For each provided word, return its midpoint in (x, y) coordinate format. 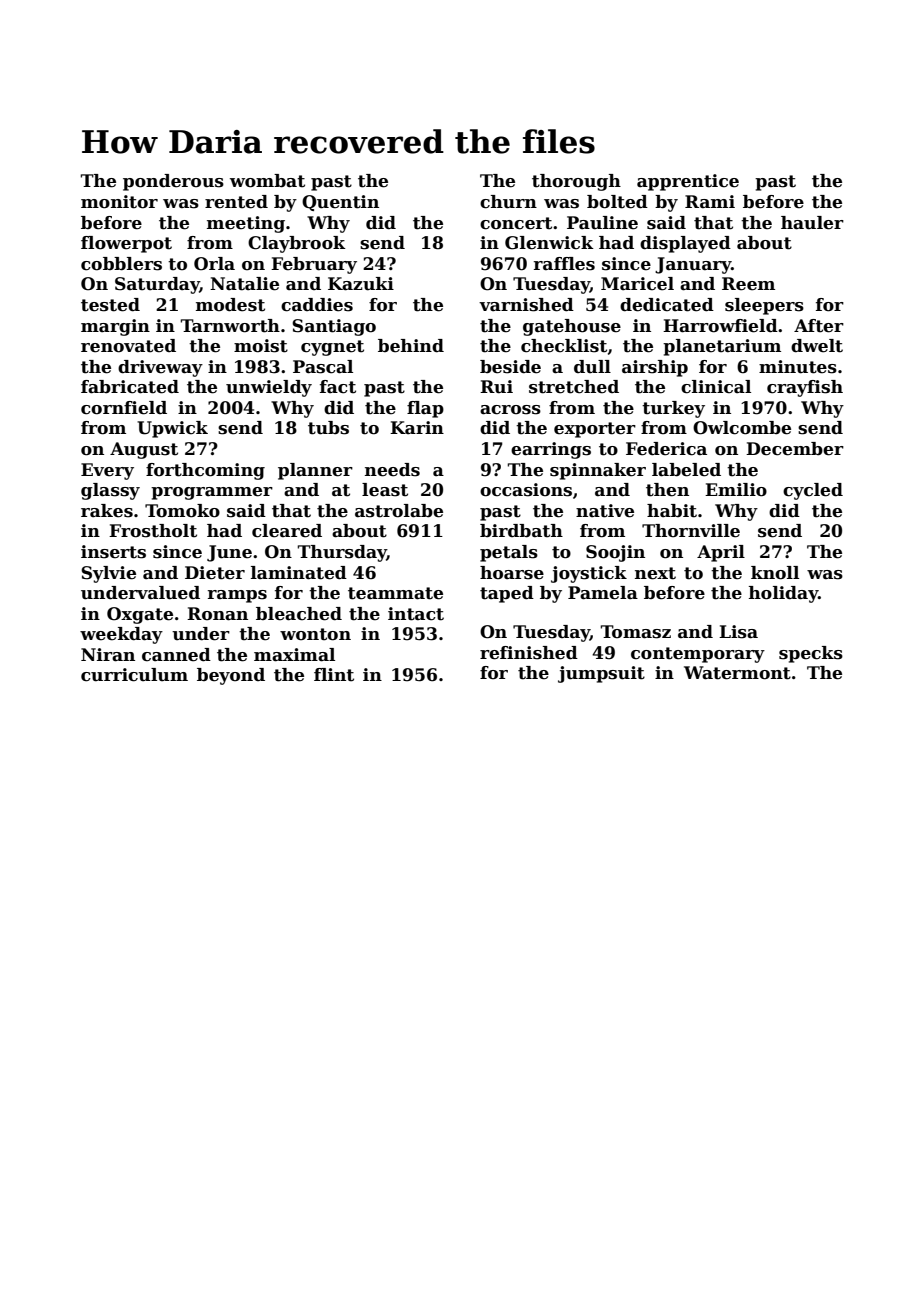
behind (411, 346)
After (819, 326)
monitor (119, 202)
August (144, 450)
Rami (710, 202)
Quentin (340, 203)
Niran (108, 655)
